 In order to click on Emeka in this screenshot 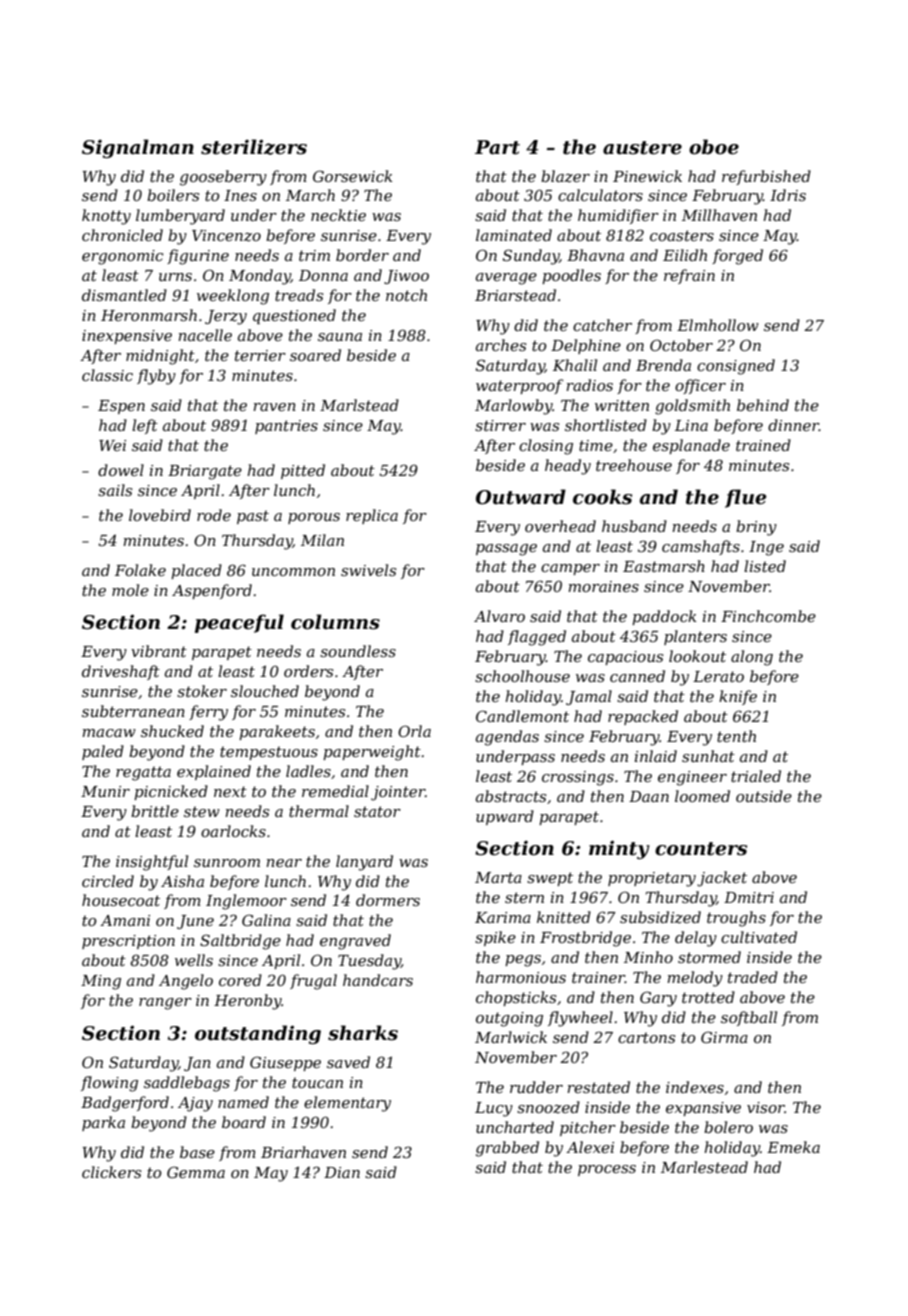, I will do `click(793, 1147)`.
